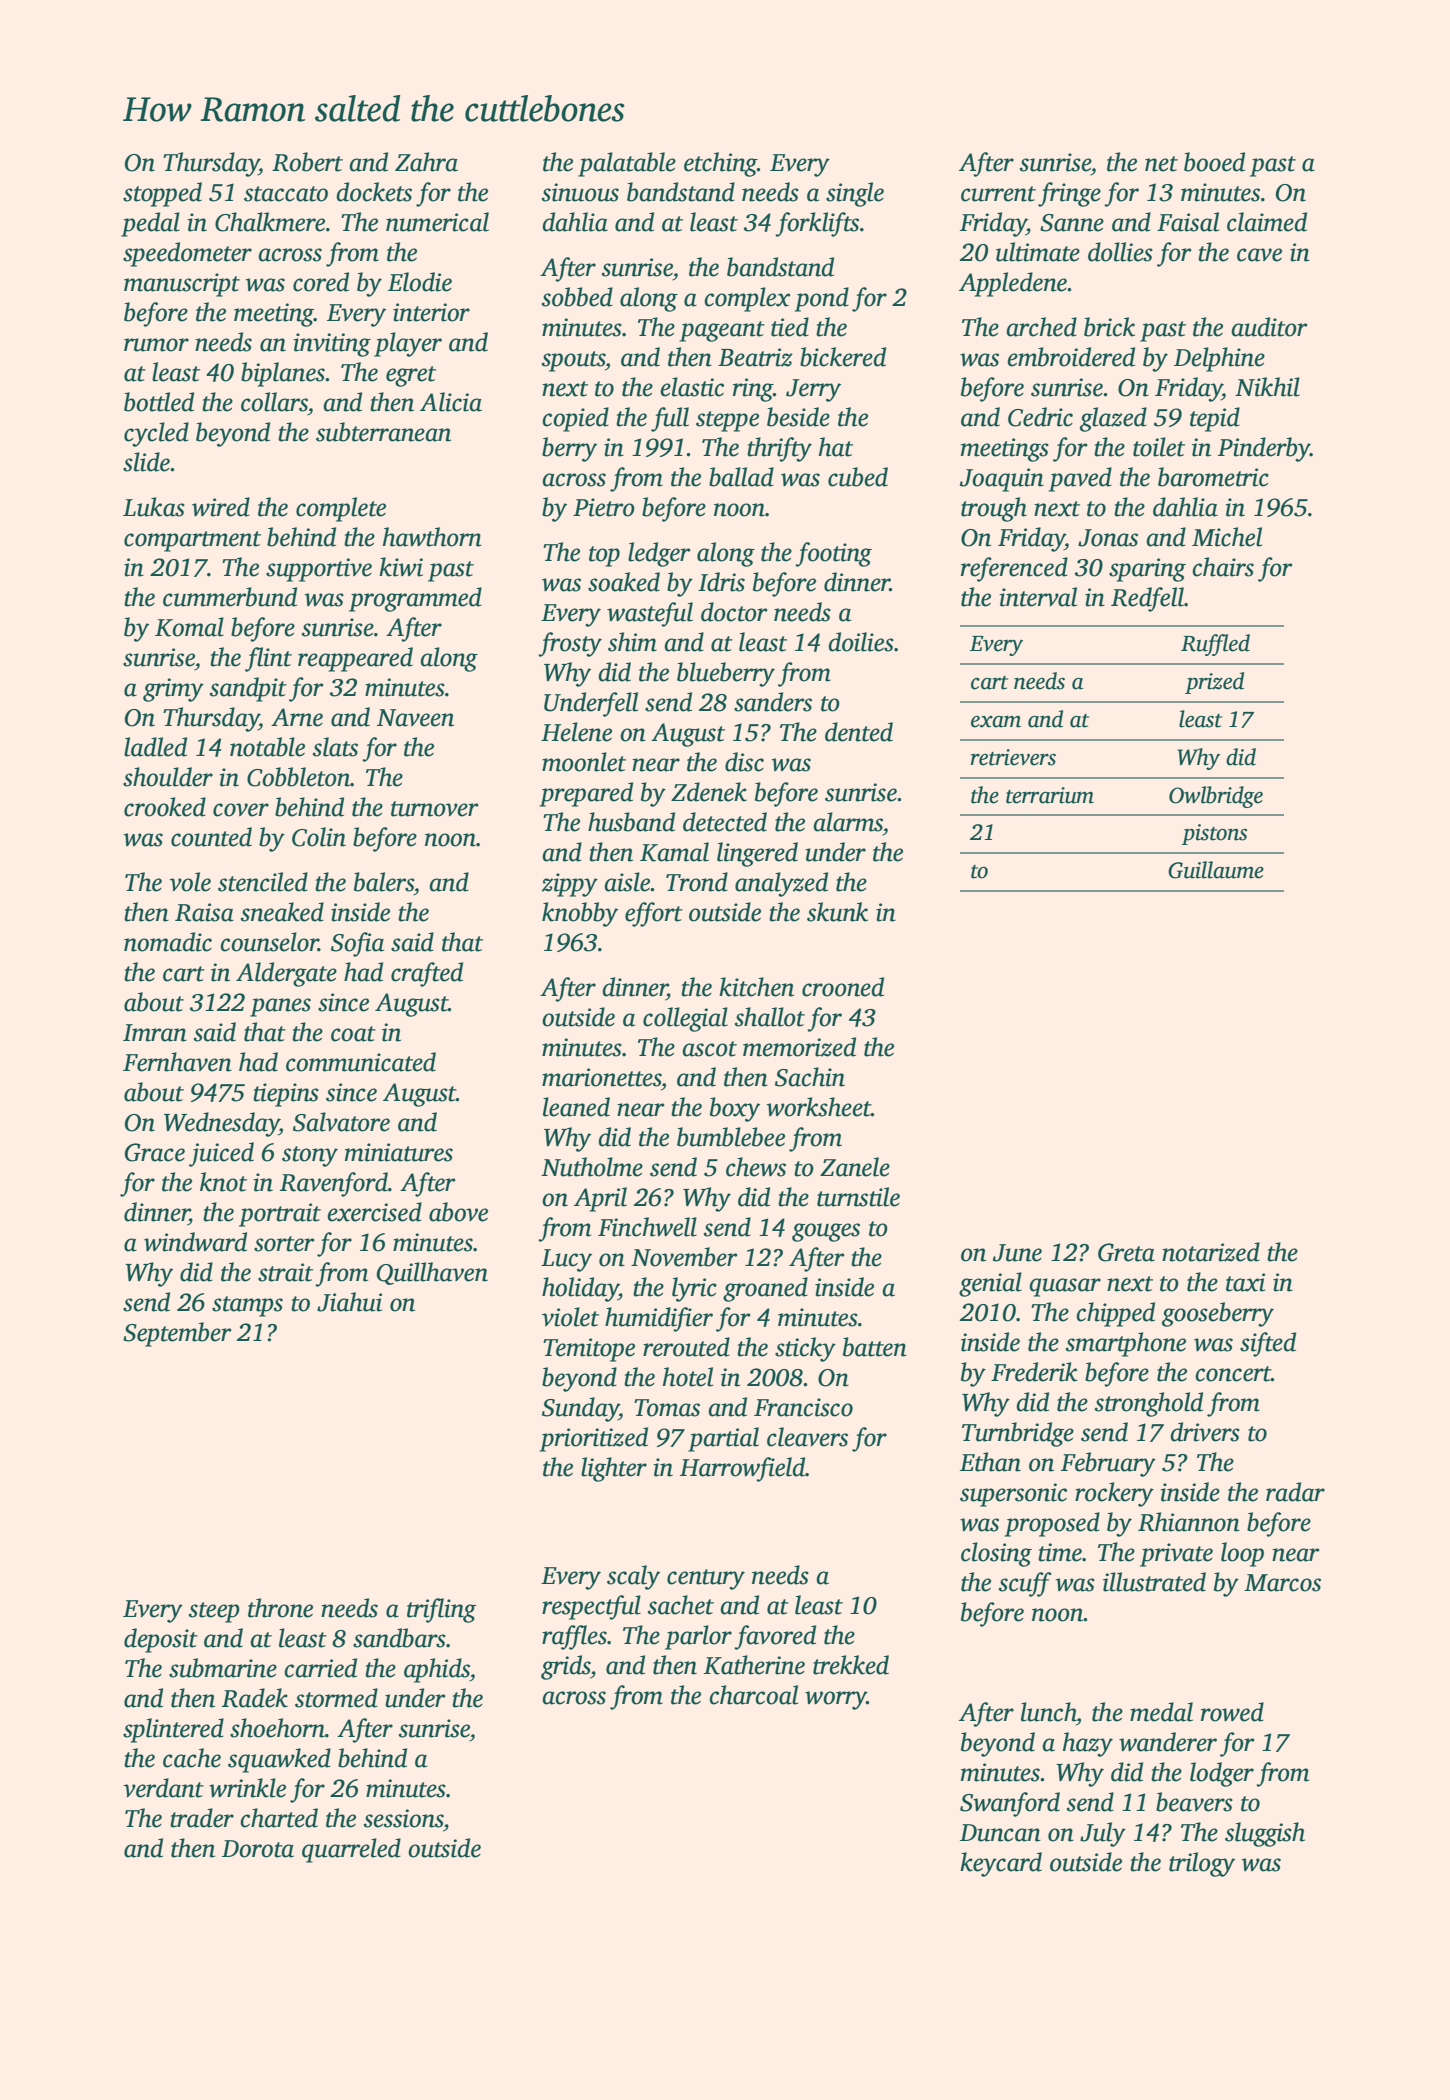 The height and width of the screenshot is (2100, 1450). What do you see at coordinates (1282, 1583) in the screenshot?
I see `Marcos` at bounding box center [1282, 1583].
